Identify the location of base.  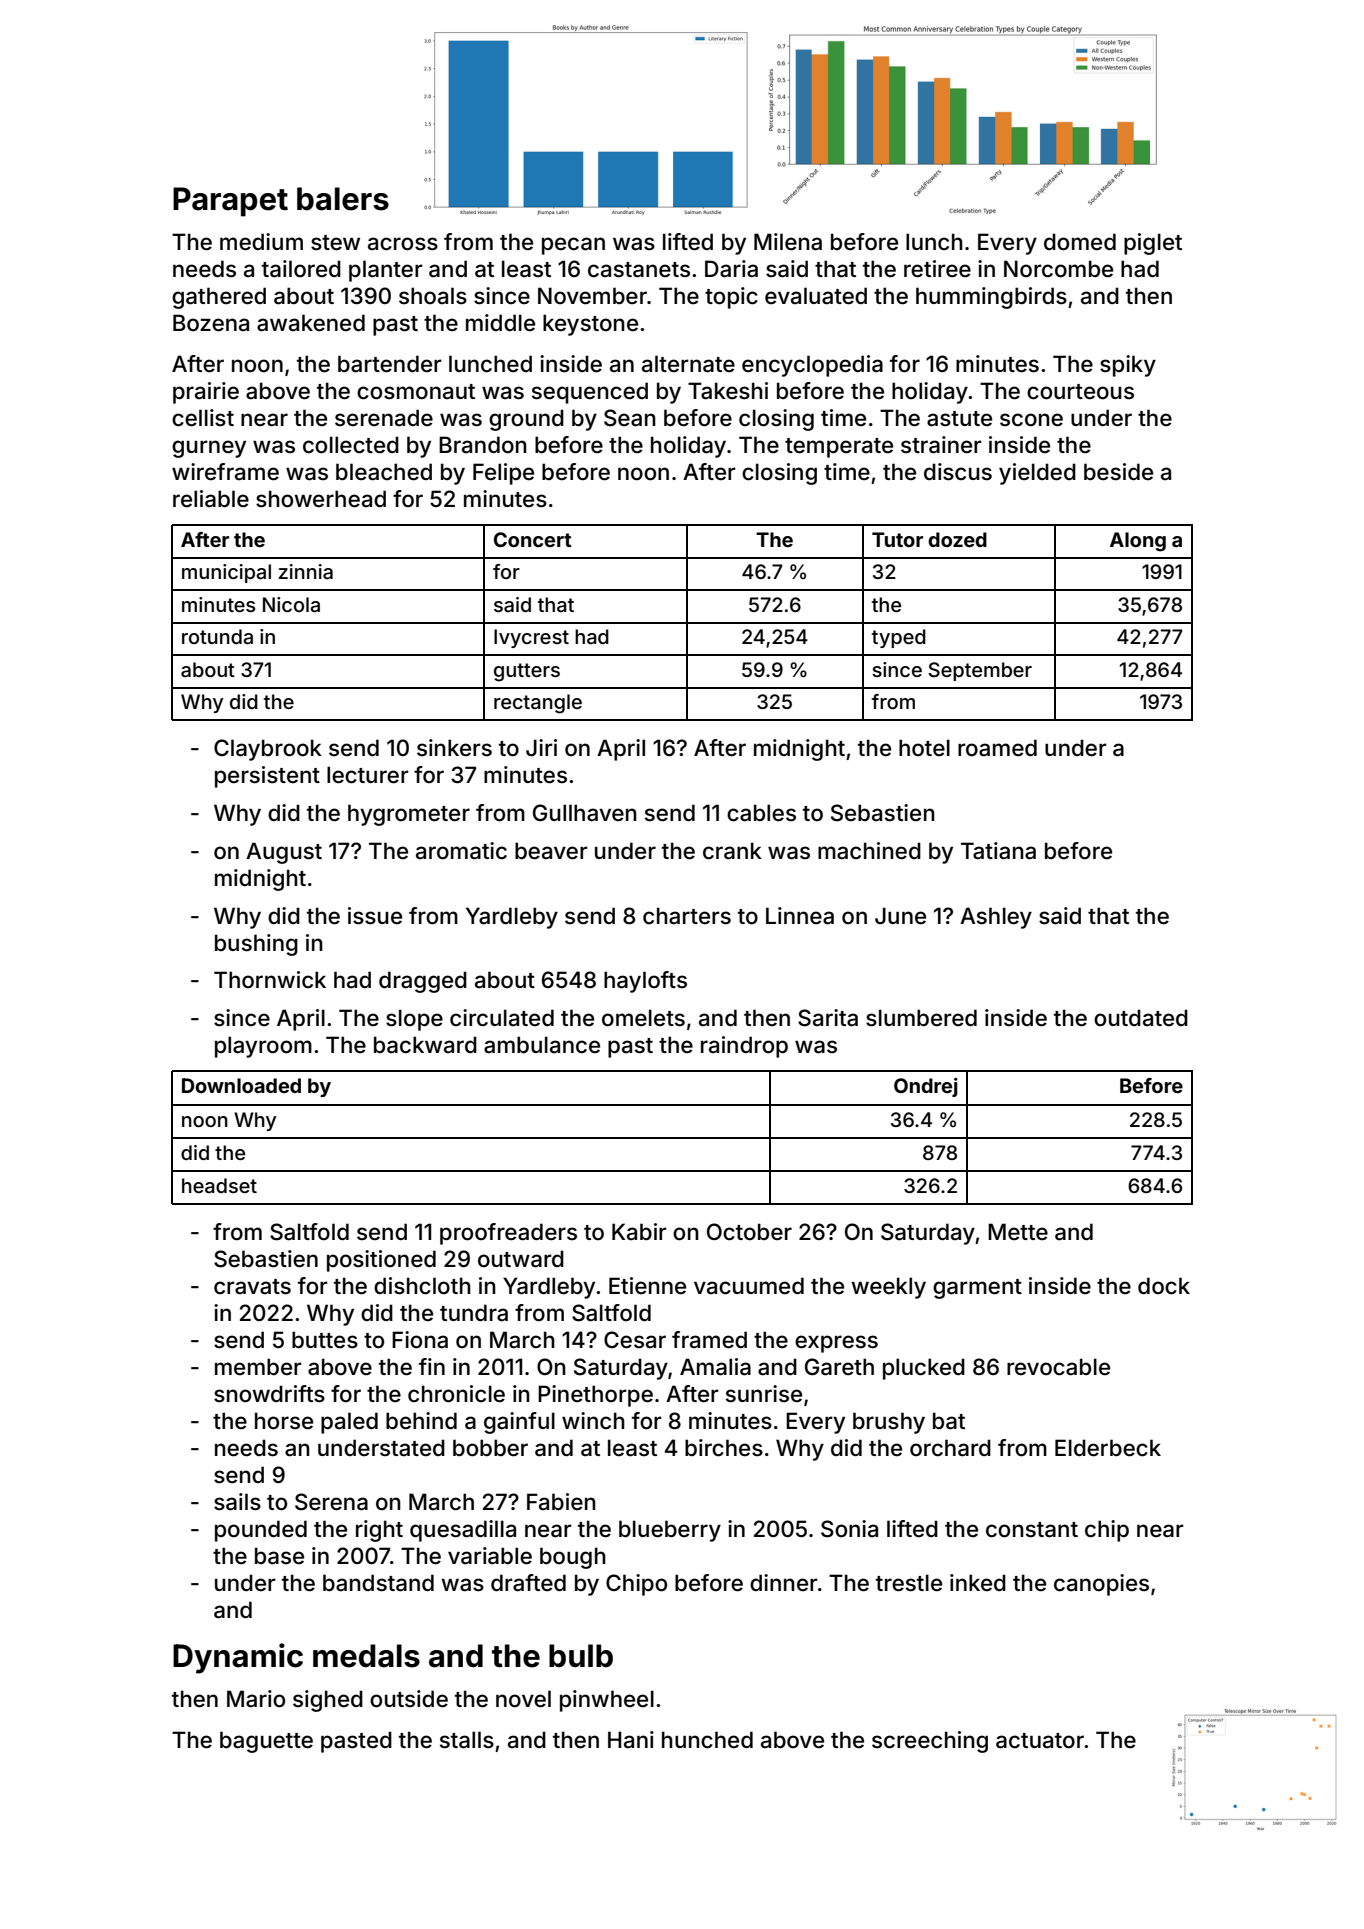
(279, 1556).
